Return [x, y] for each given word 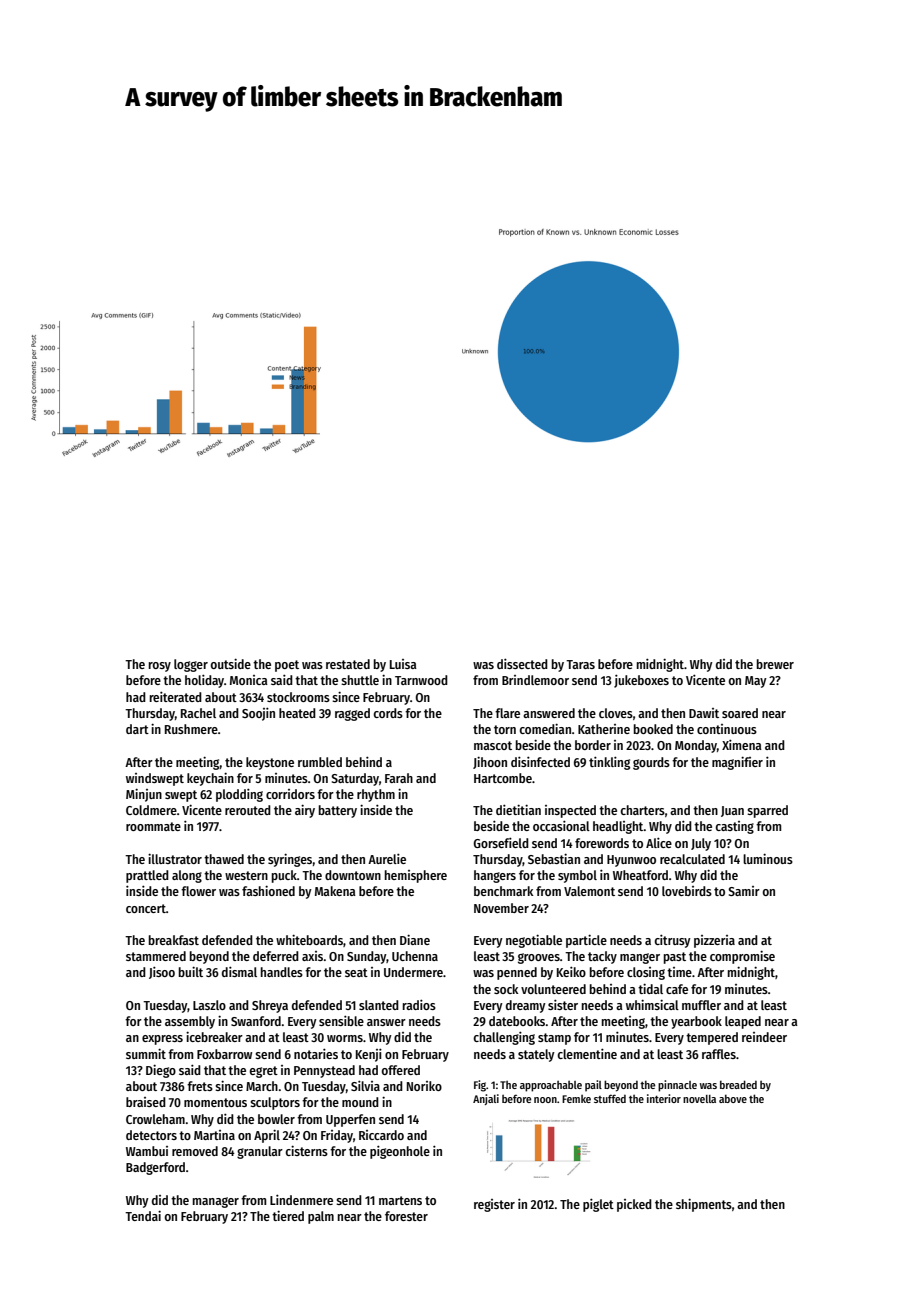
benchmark [503, 891]
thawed [224, 859]
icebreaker [214, 1036]
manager [216, 1202]
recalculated [692, 859]
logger [191, 665]
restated [348, 664]
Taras [580, 664]
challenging [504, 1038]
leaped [743, 1022]
